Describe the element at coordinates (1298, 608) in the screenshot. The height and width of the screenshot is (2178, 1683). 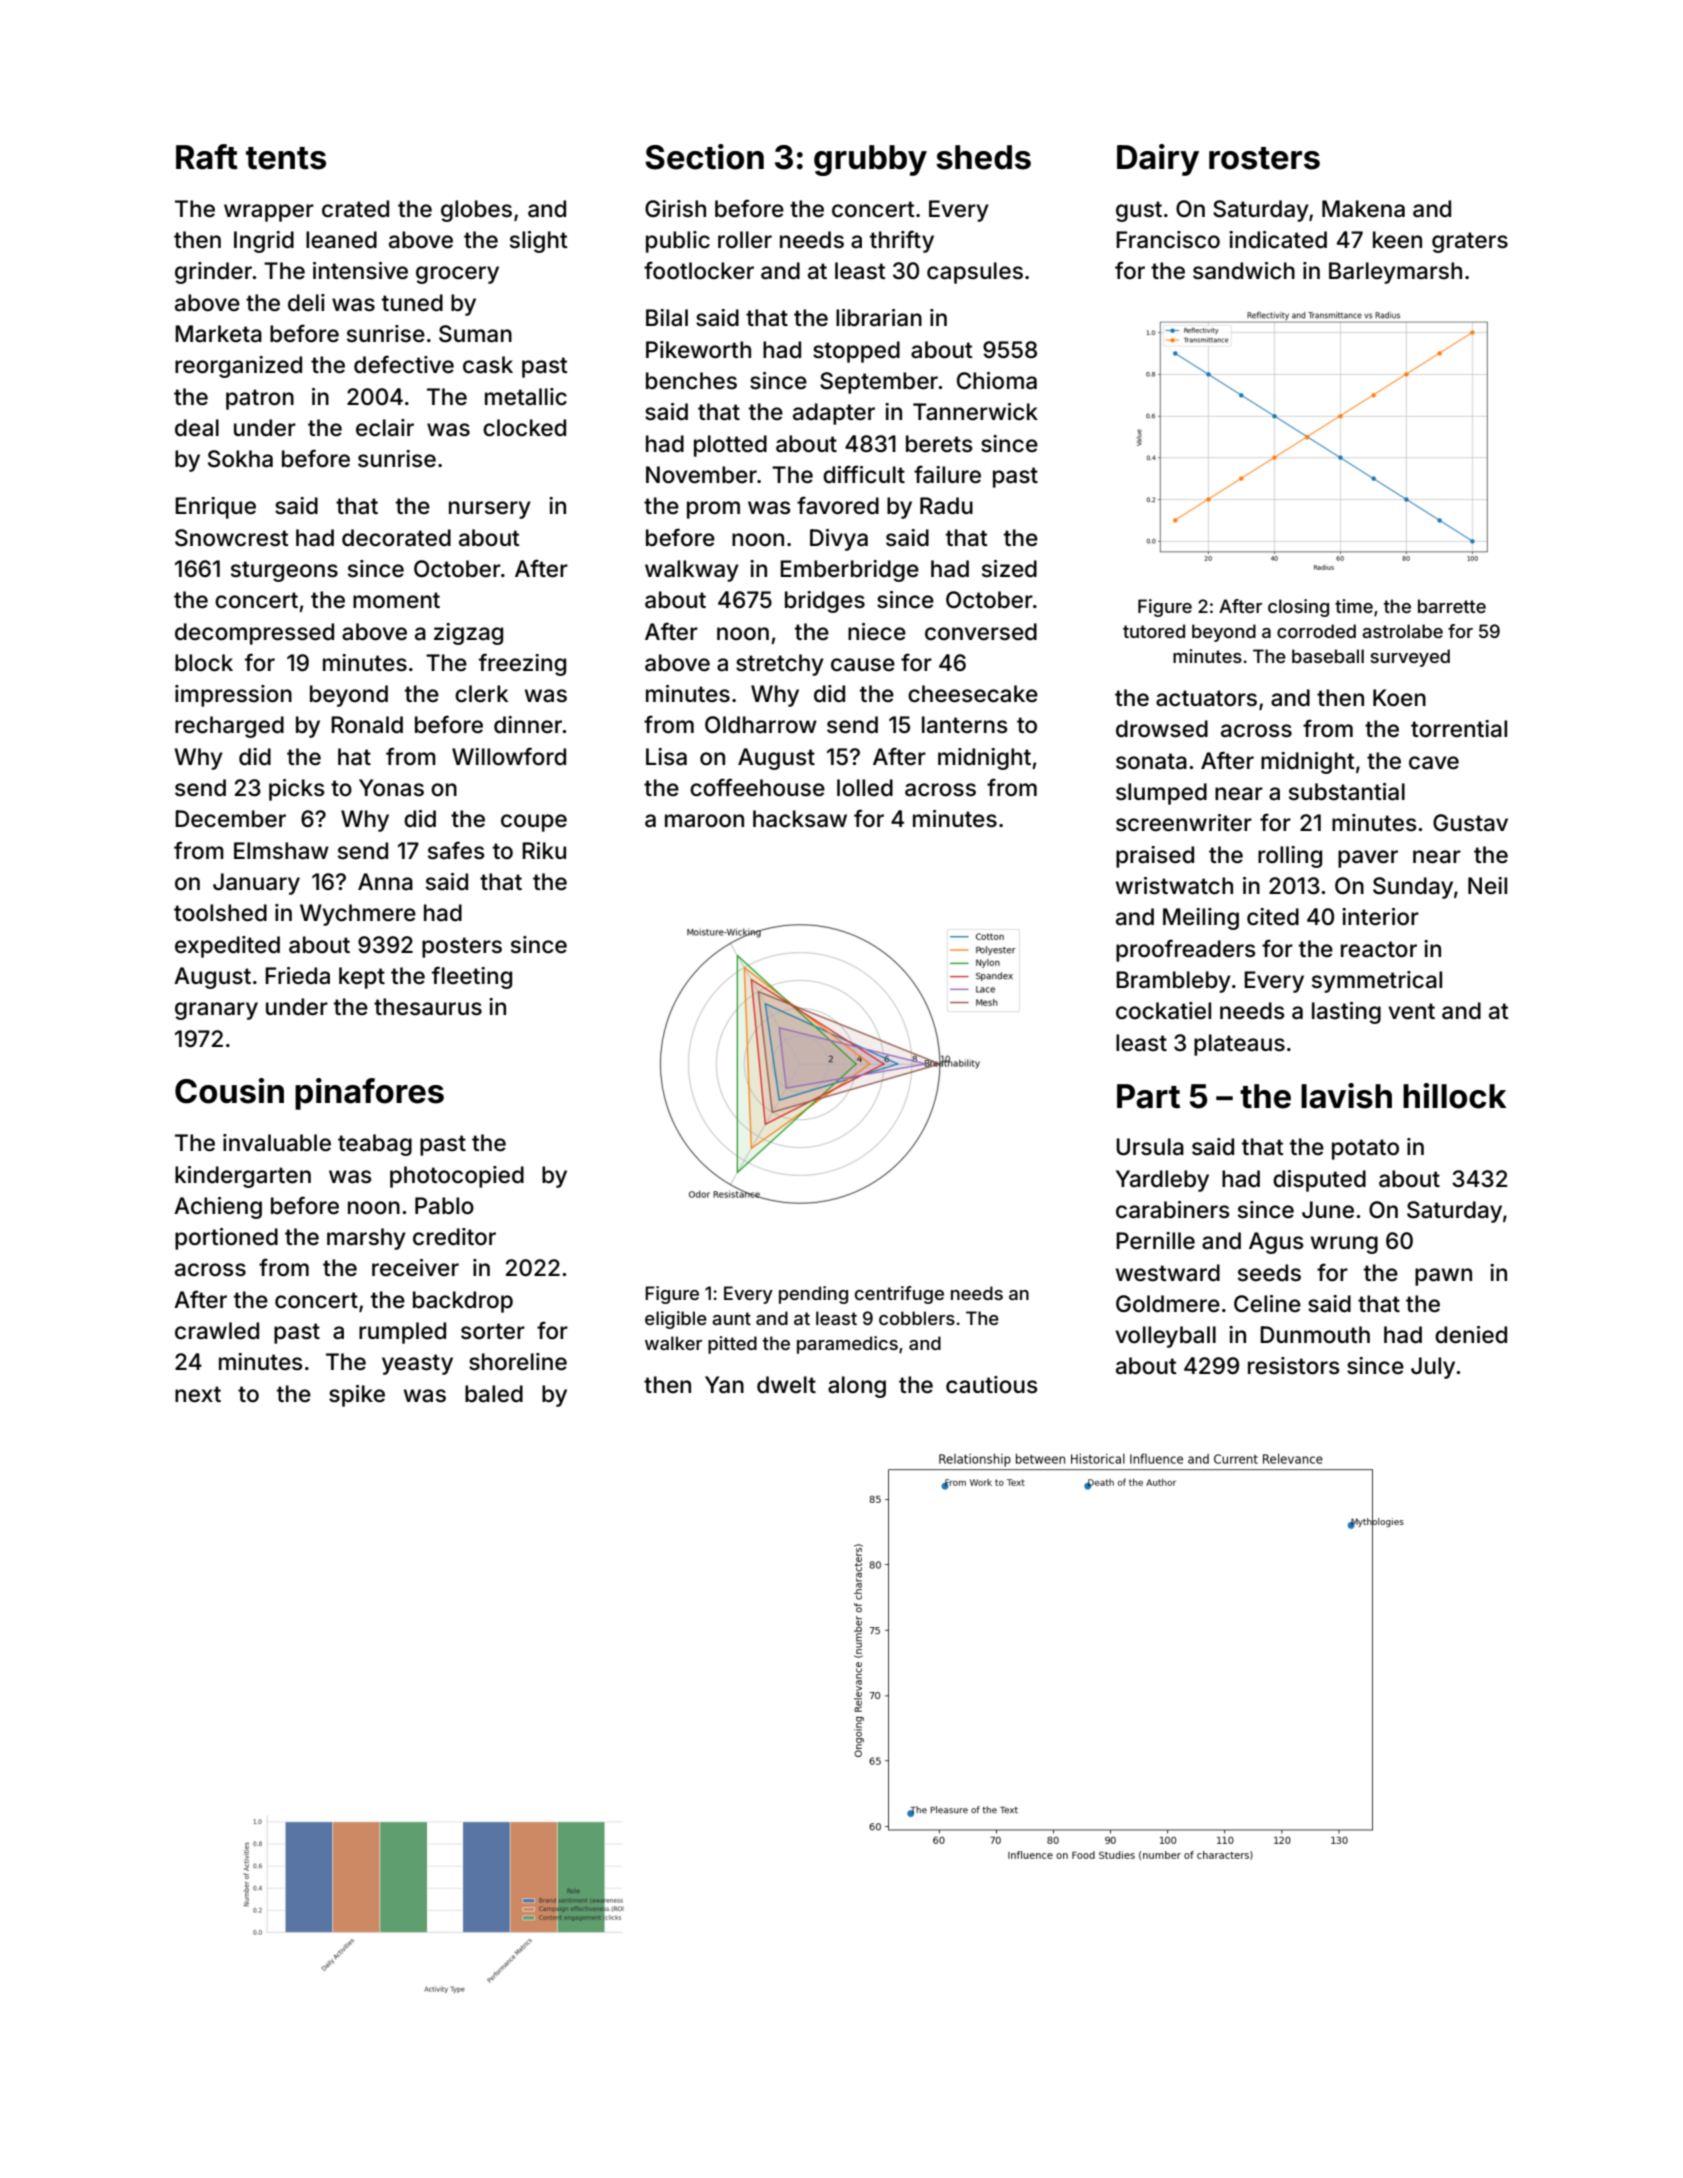
I see `closing` at that location.
